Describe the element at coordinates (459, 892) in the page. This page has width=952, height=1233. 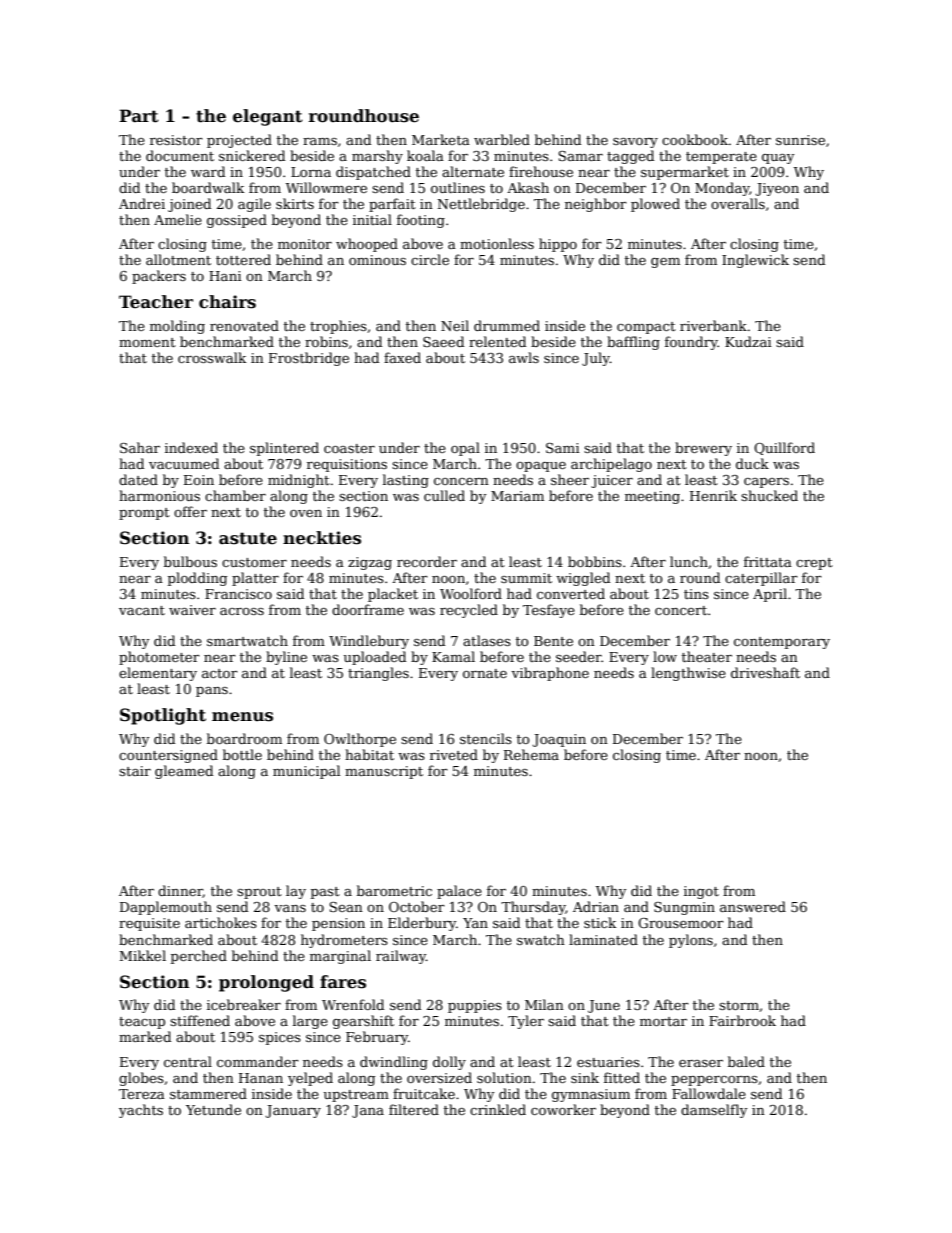
I see `palace` at that location.
